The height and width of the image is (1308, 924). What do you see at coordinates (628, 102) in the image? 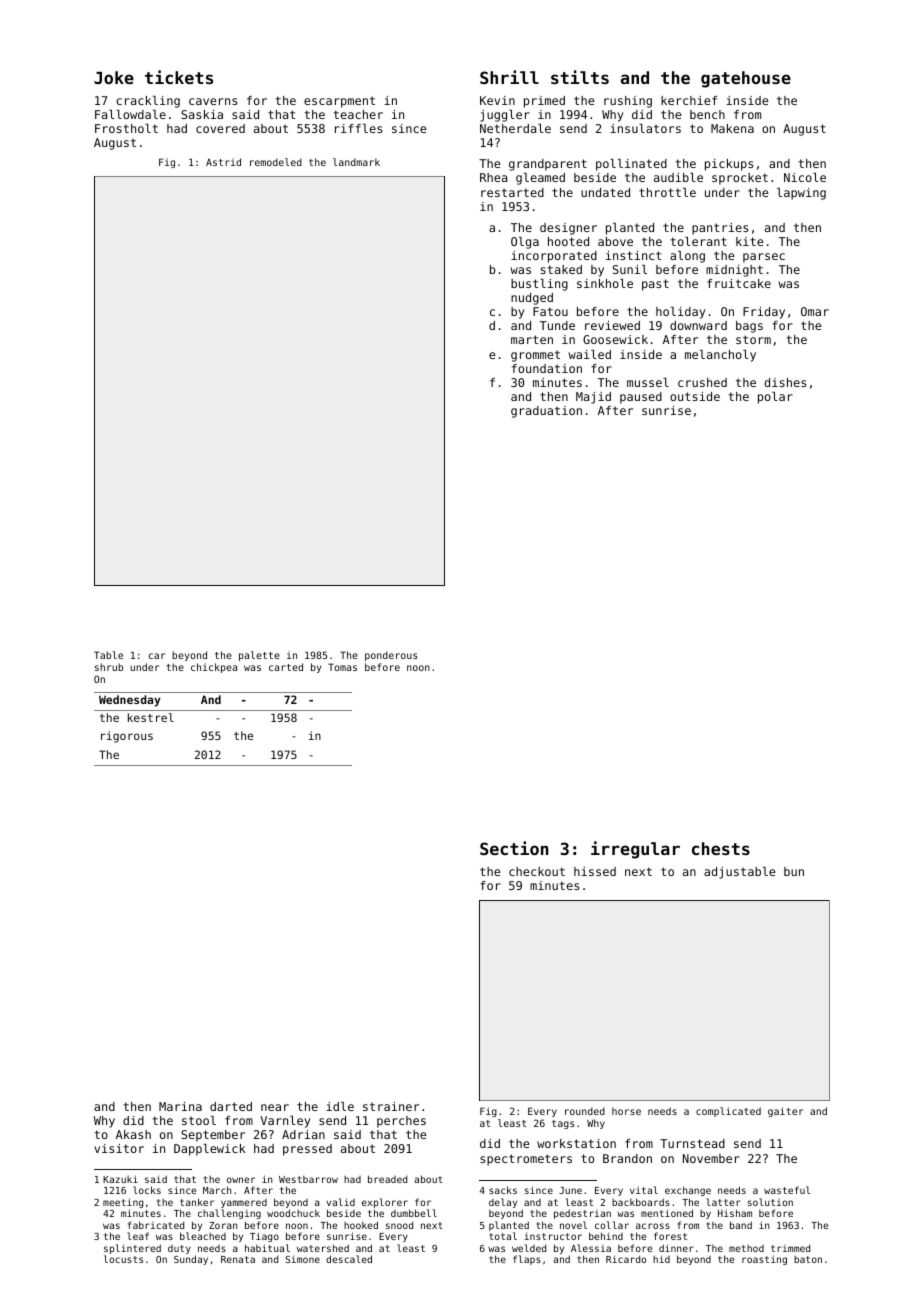
I see `rushing` at bounding box center [628, 102].
